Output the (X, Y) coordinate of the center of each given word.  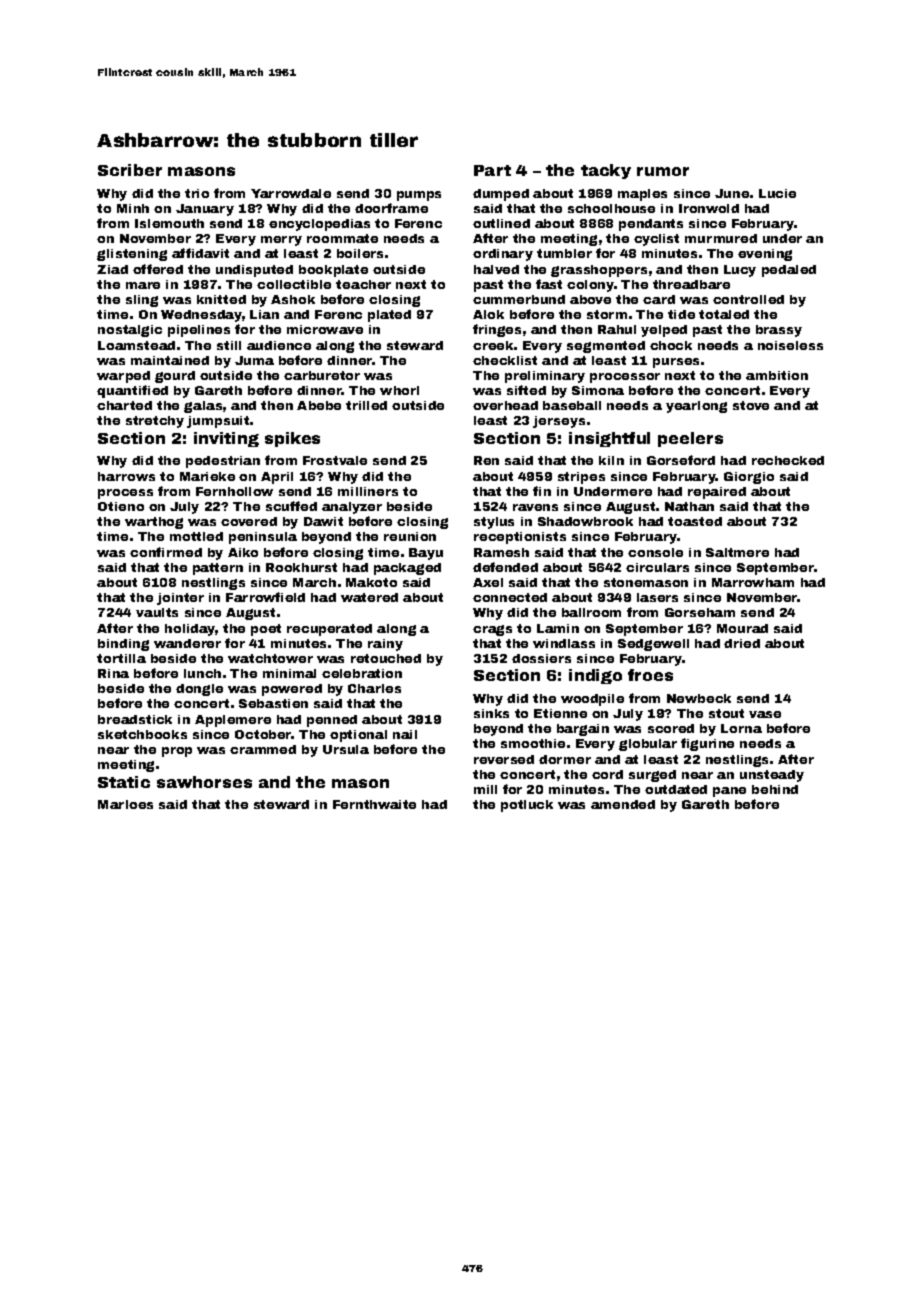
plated (389, 316)
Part (492, 170)
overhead (505, 405)
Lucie (777, 193)
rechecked (788, 460)
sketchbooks (142, 734)
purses (676, 363)
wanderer (187, 643)
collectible (294, 284)
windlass (564, 643)
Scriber (130, 170)
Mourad (742, 628)
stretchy (155, 422)
